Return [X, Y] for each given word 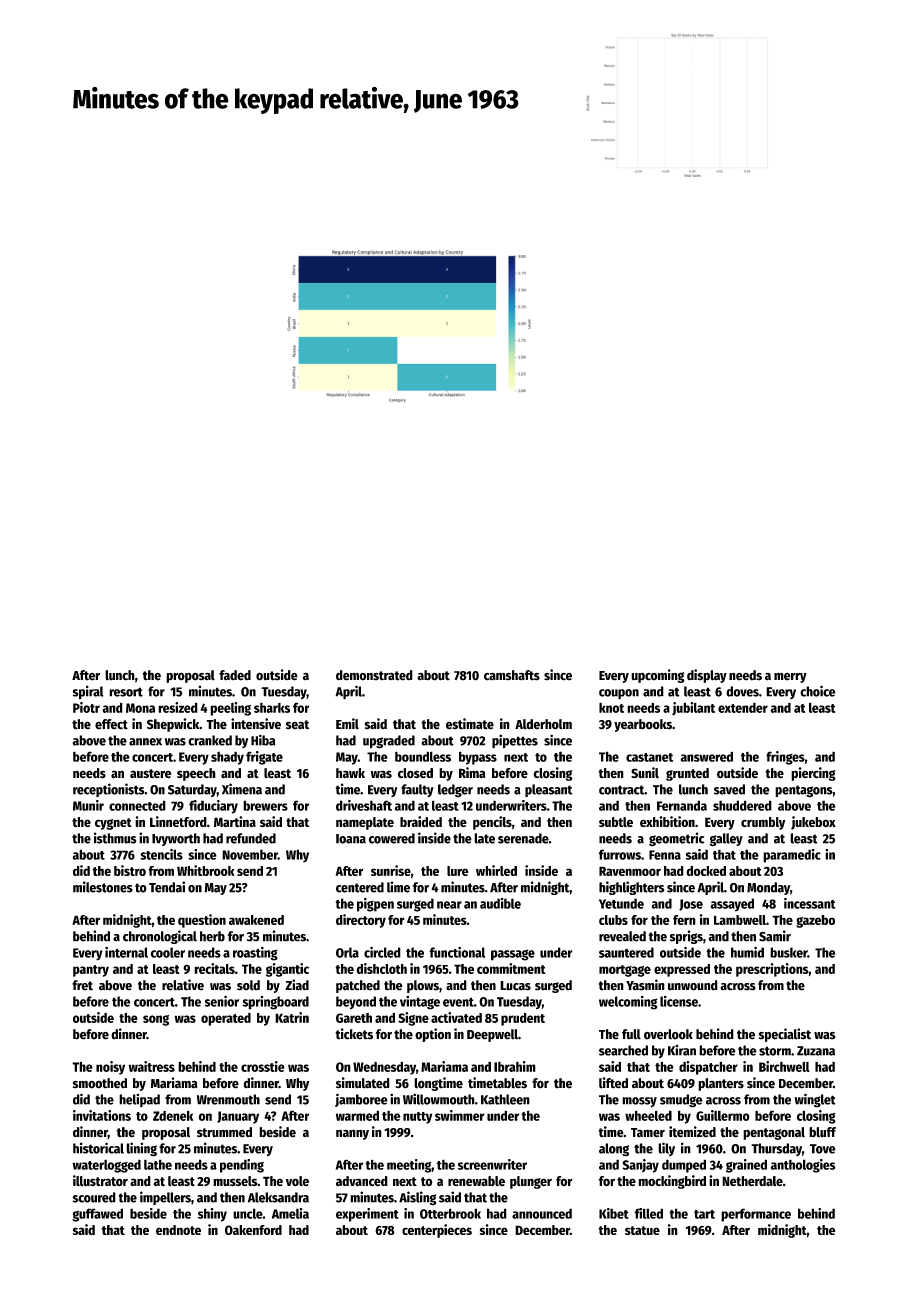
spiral [88, 692]
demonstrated [374, 675]
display [707, 676]
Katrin [292, 1017]
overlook [668, 1034]
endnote [178, 1230]
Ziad [297, 985]
